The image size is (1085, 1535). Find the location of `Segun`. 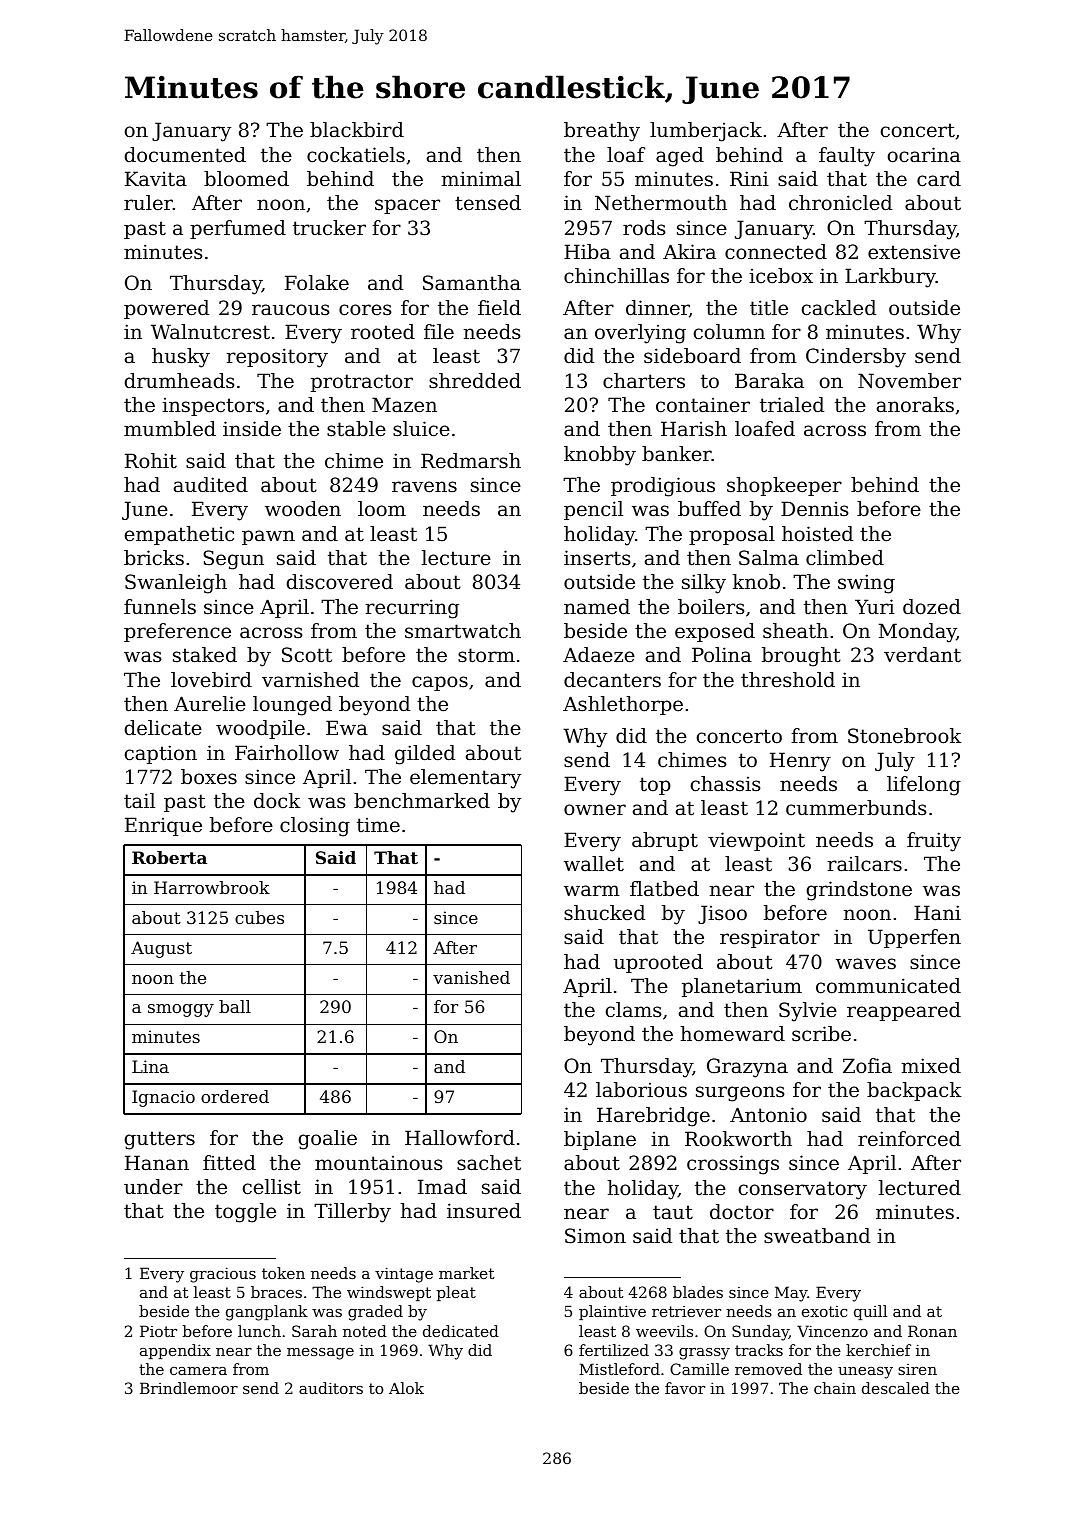

Segun is located at coordinates (233, 560).
